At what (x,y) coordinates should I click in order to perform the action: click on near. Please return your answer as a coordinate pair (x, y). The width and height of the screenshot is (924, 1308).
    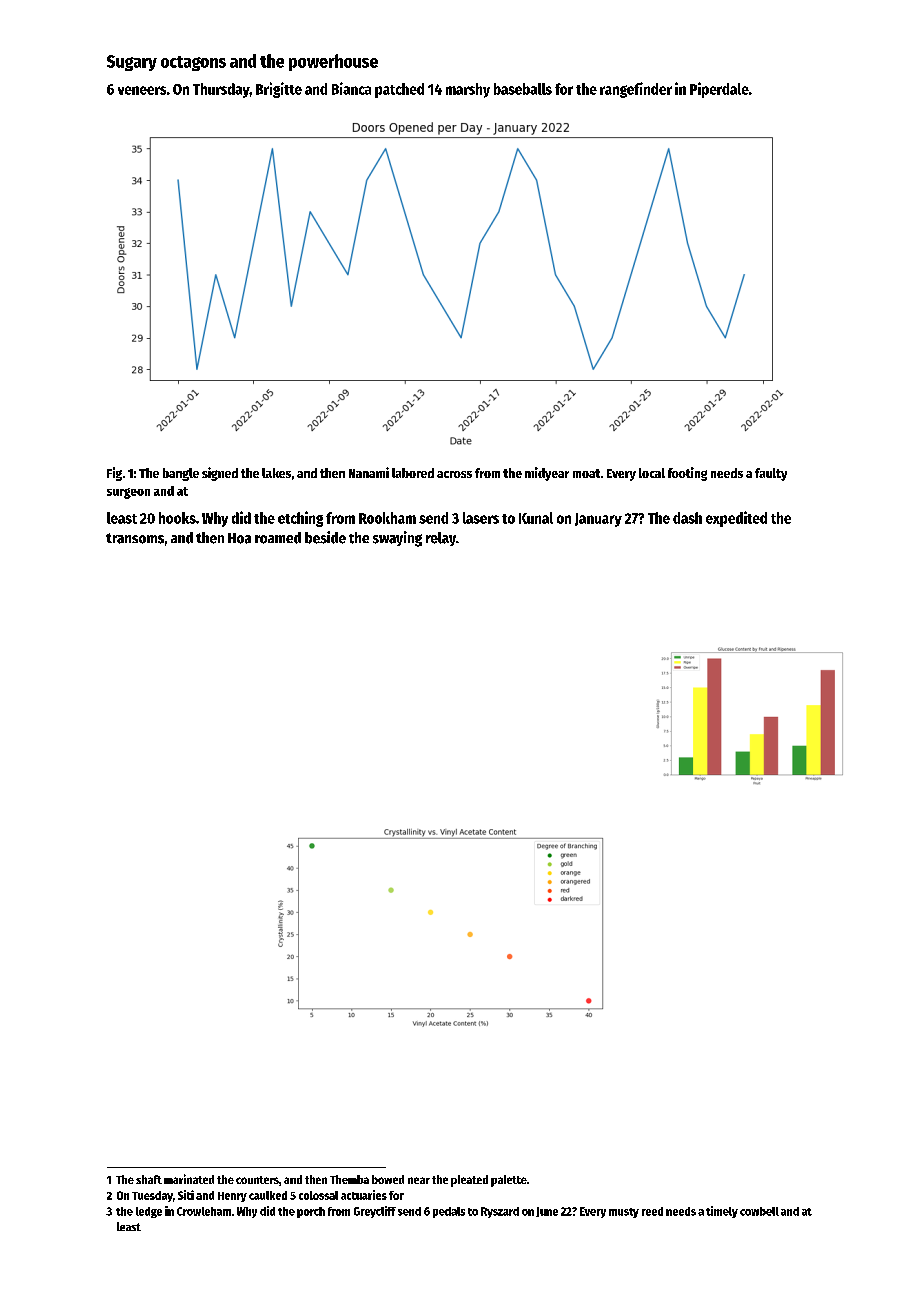
    Looking at the image, I should click on (419, 1180).
